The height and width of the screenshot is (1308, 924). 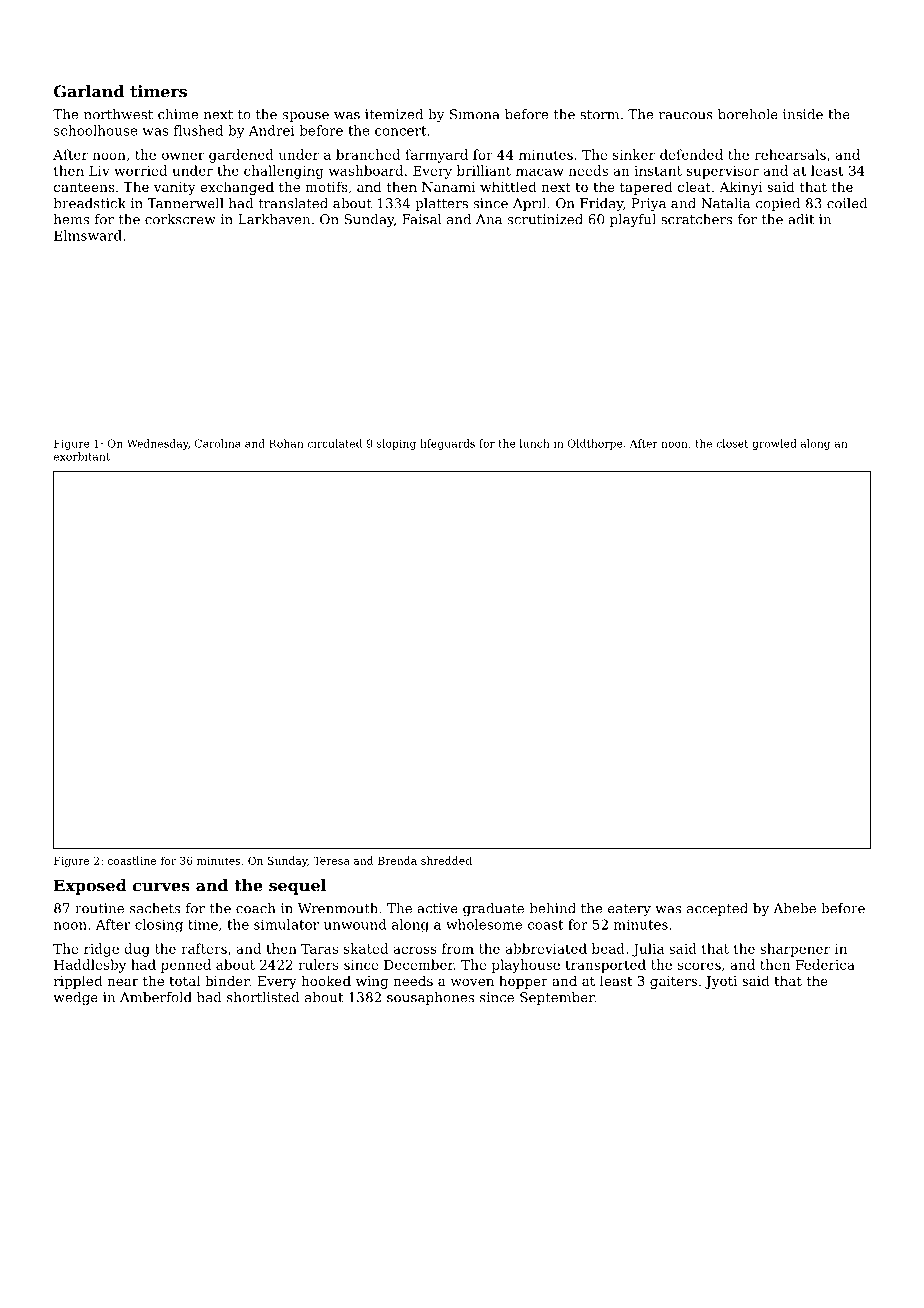 What do you see at coordinates (803, 114) in the screenshot?
I see `inside` at bounding box center [803, 114].
